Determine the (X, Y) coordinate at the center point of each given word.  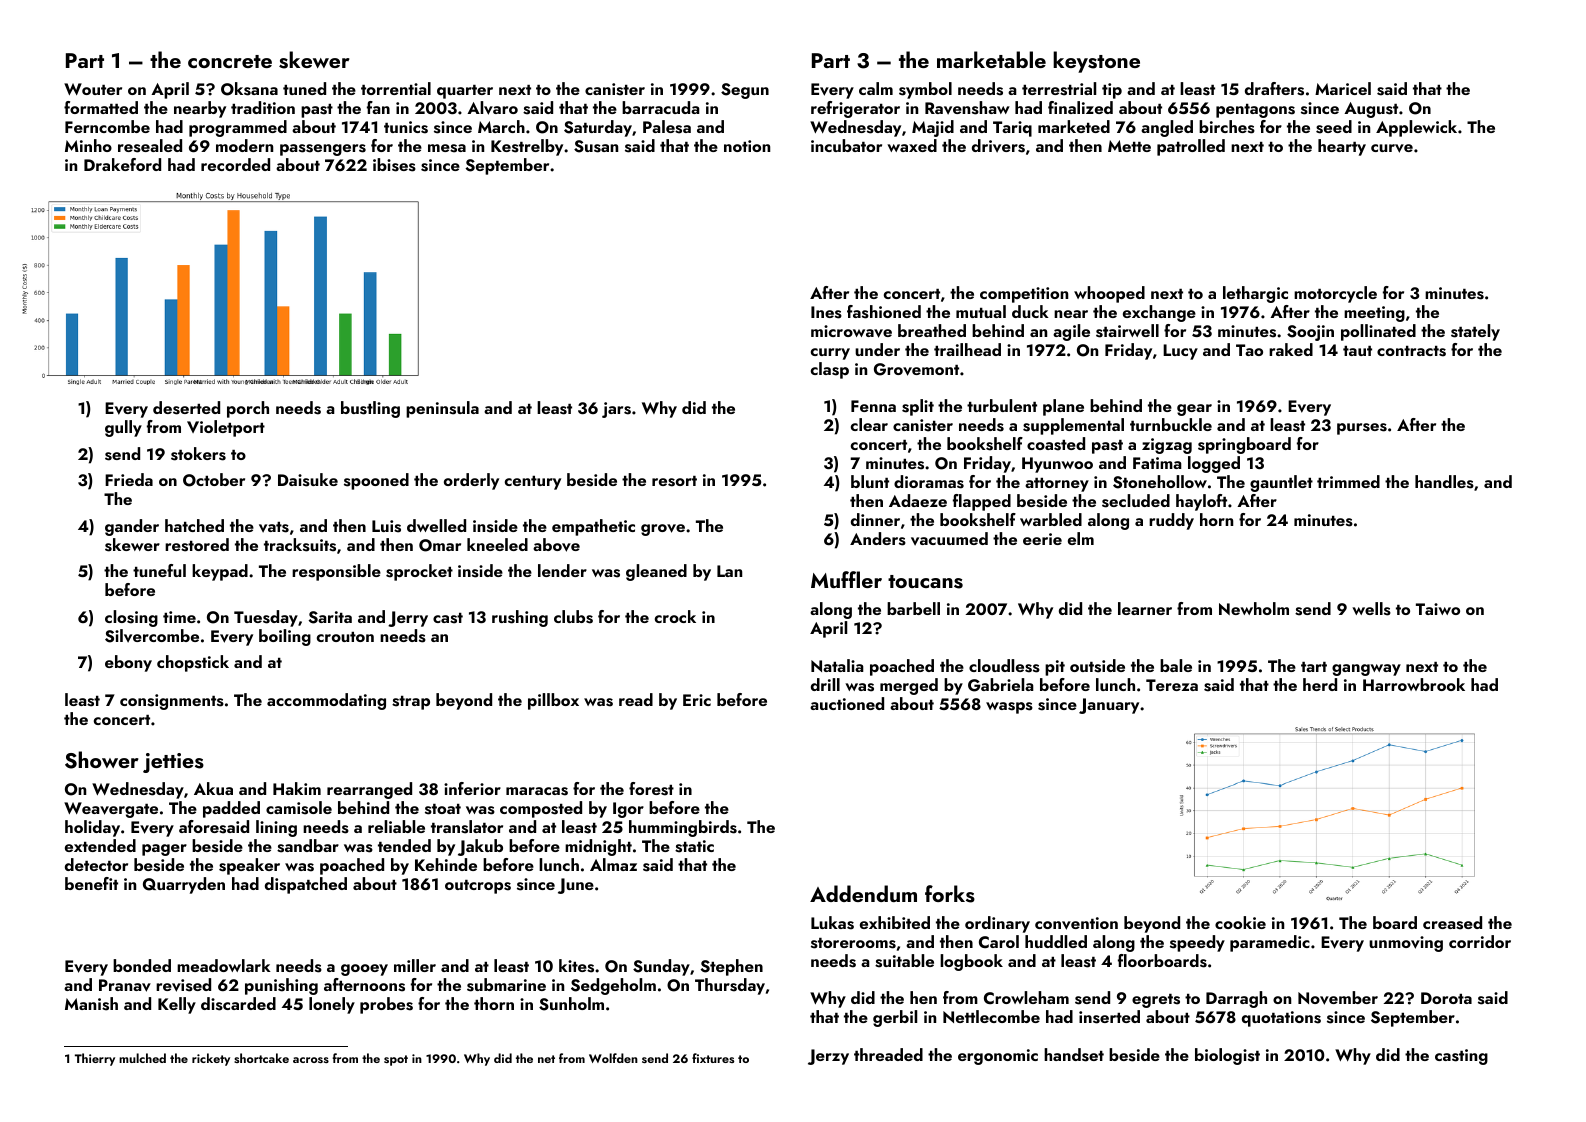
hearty (1342, 147)
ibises (394, 165)
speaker (249, 866)
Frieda (129, 479)
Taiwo (1438, 609)
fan (378, 107)
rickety (211, 1059)
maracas (537, 791)
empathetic (593, 527)
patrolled (1191, 147)
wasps (1009, 708)
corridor (1480, 941)
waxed (912, 145)
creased (1452, 923)
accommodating (326, 701)
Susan (596, 146)
